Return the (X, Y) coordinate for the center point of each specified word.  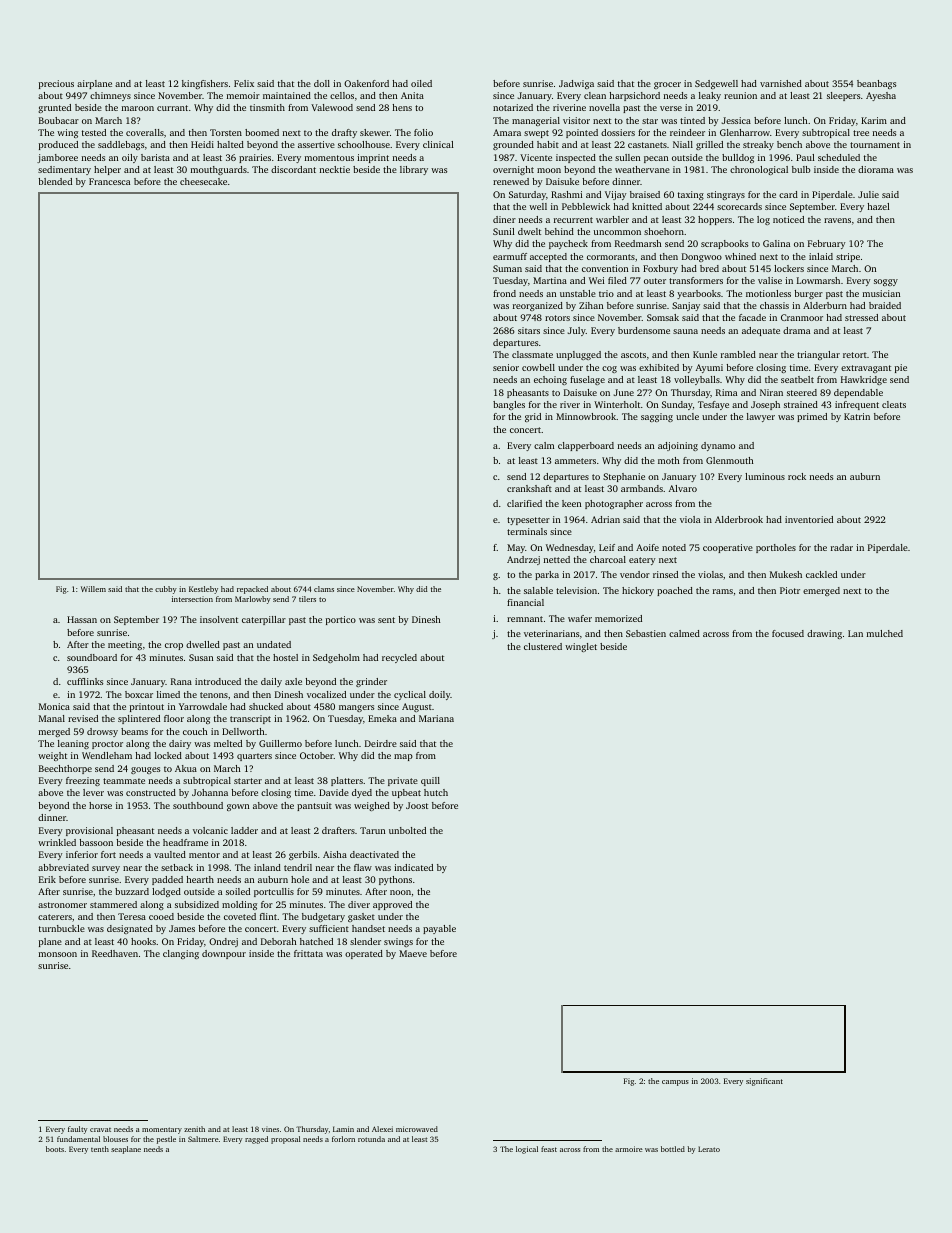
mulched (885, 633)
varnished (781, 83)
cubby (166, 590)
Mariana (436, 718)
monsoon (58, 954)
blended (55, 181)
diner (504, 219)
